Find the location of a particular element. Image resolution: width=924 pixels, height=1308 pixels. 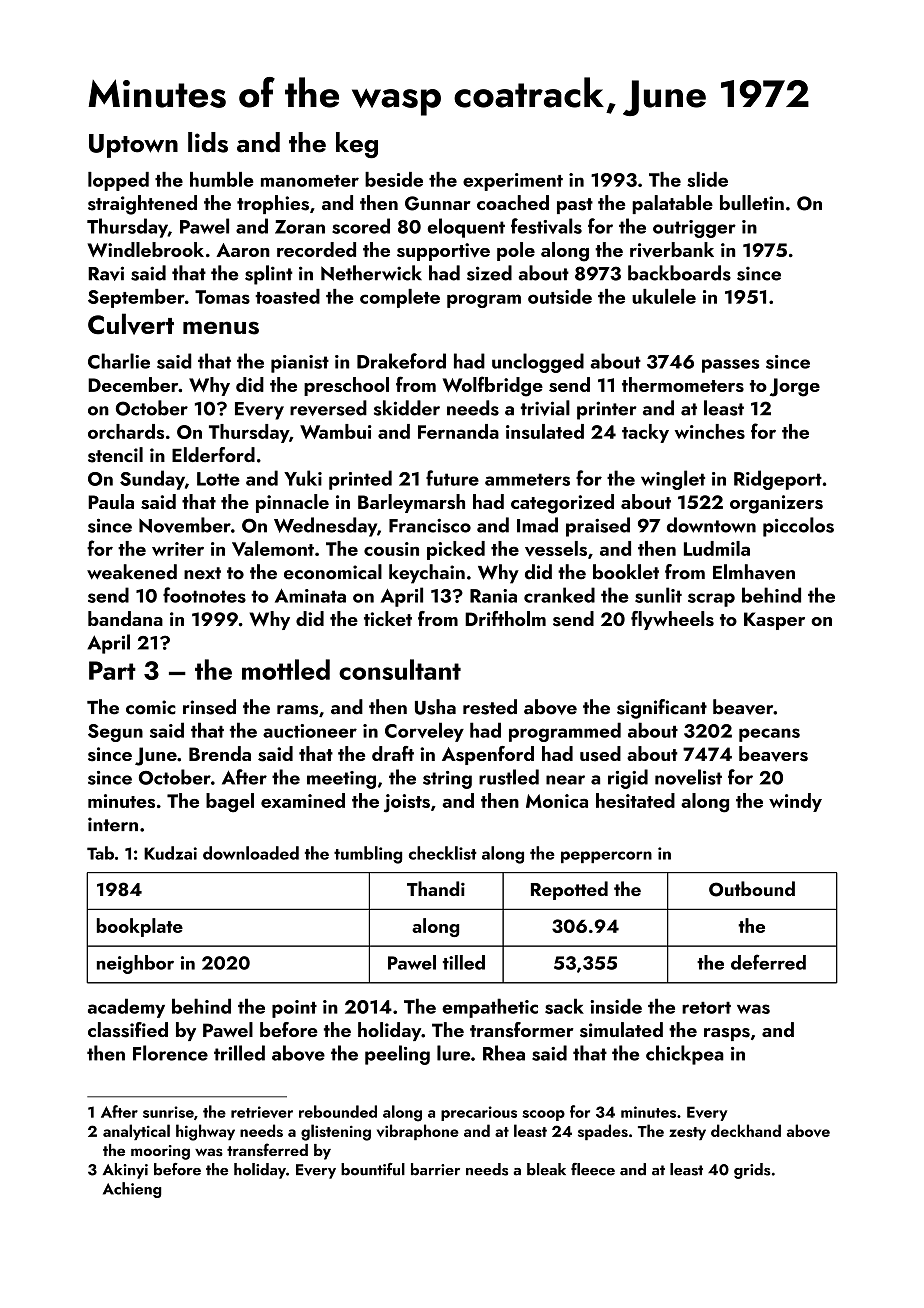

downloaded is located at coordinates (251, 853).
